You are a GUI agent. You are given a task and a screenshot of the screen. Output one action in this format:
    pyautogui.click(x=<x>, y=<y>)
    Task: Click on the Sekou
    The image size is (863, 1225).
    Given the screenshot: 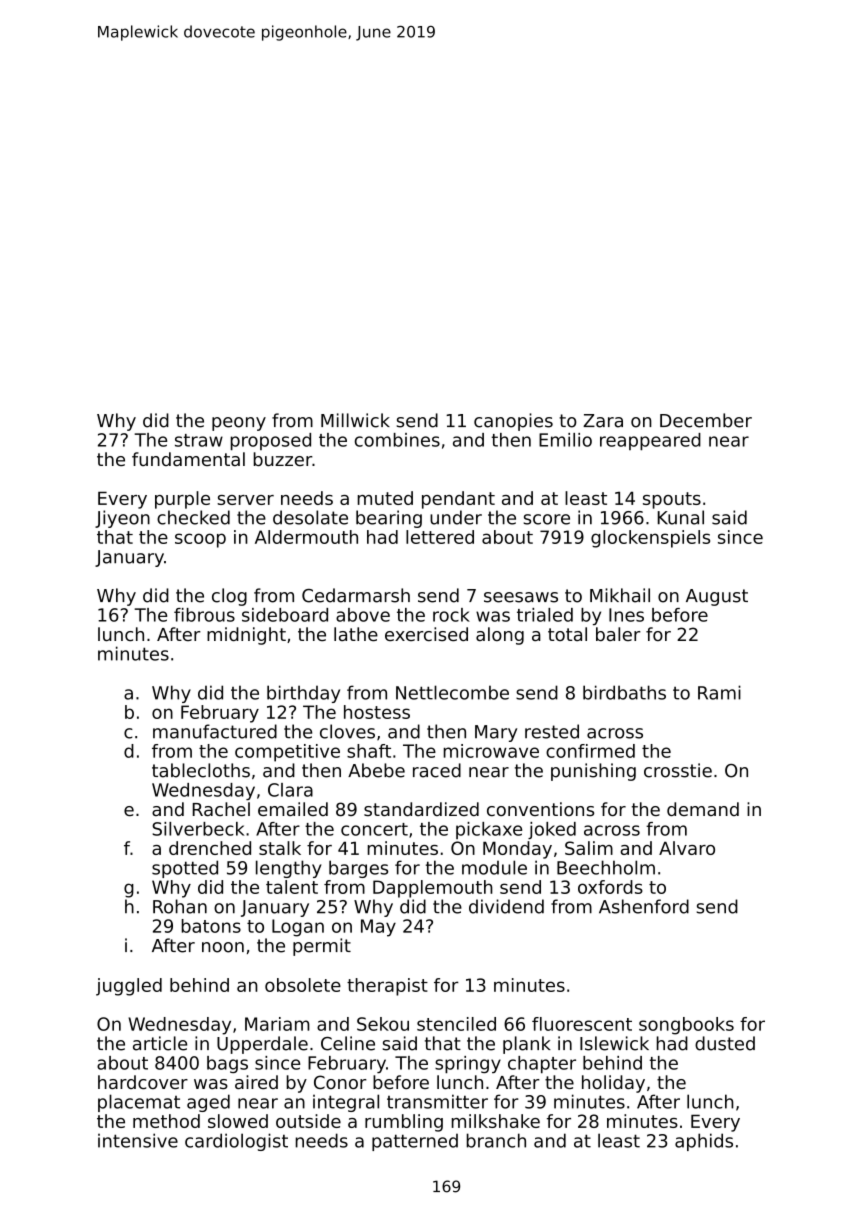 What is the action you would take?
    pyautogui.click(x=383, y=1024)
